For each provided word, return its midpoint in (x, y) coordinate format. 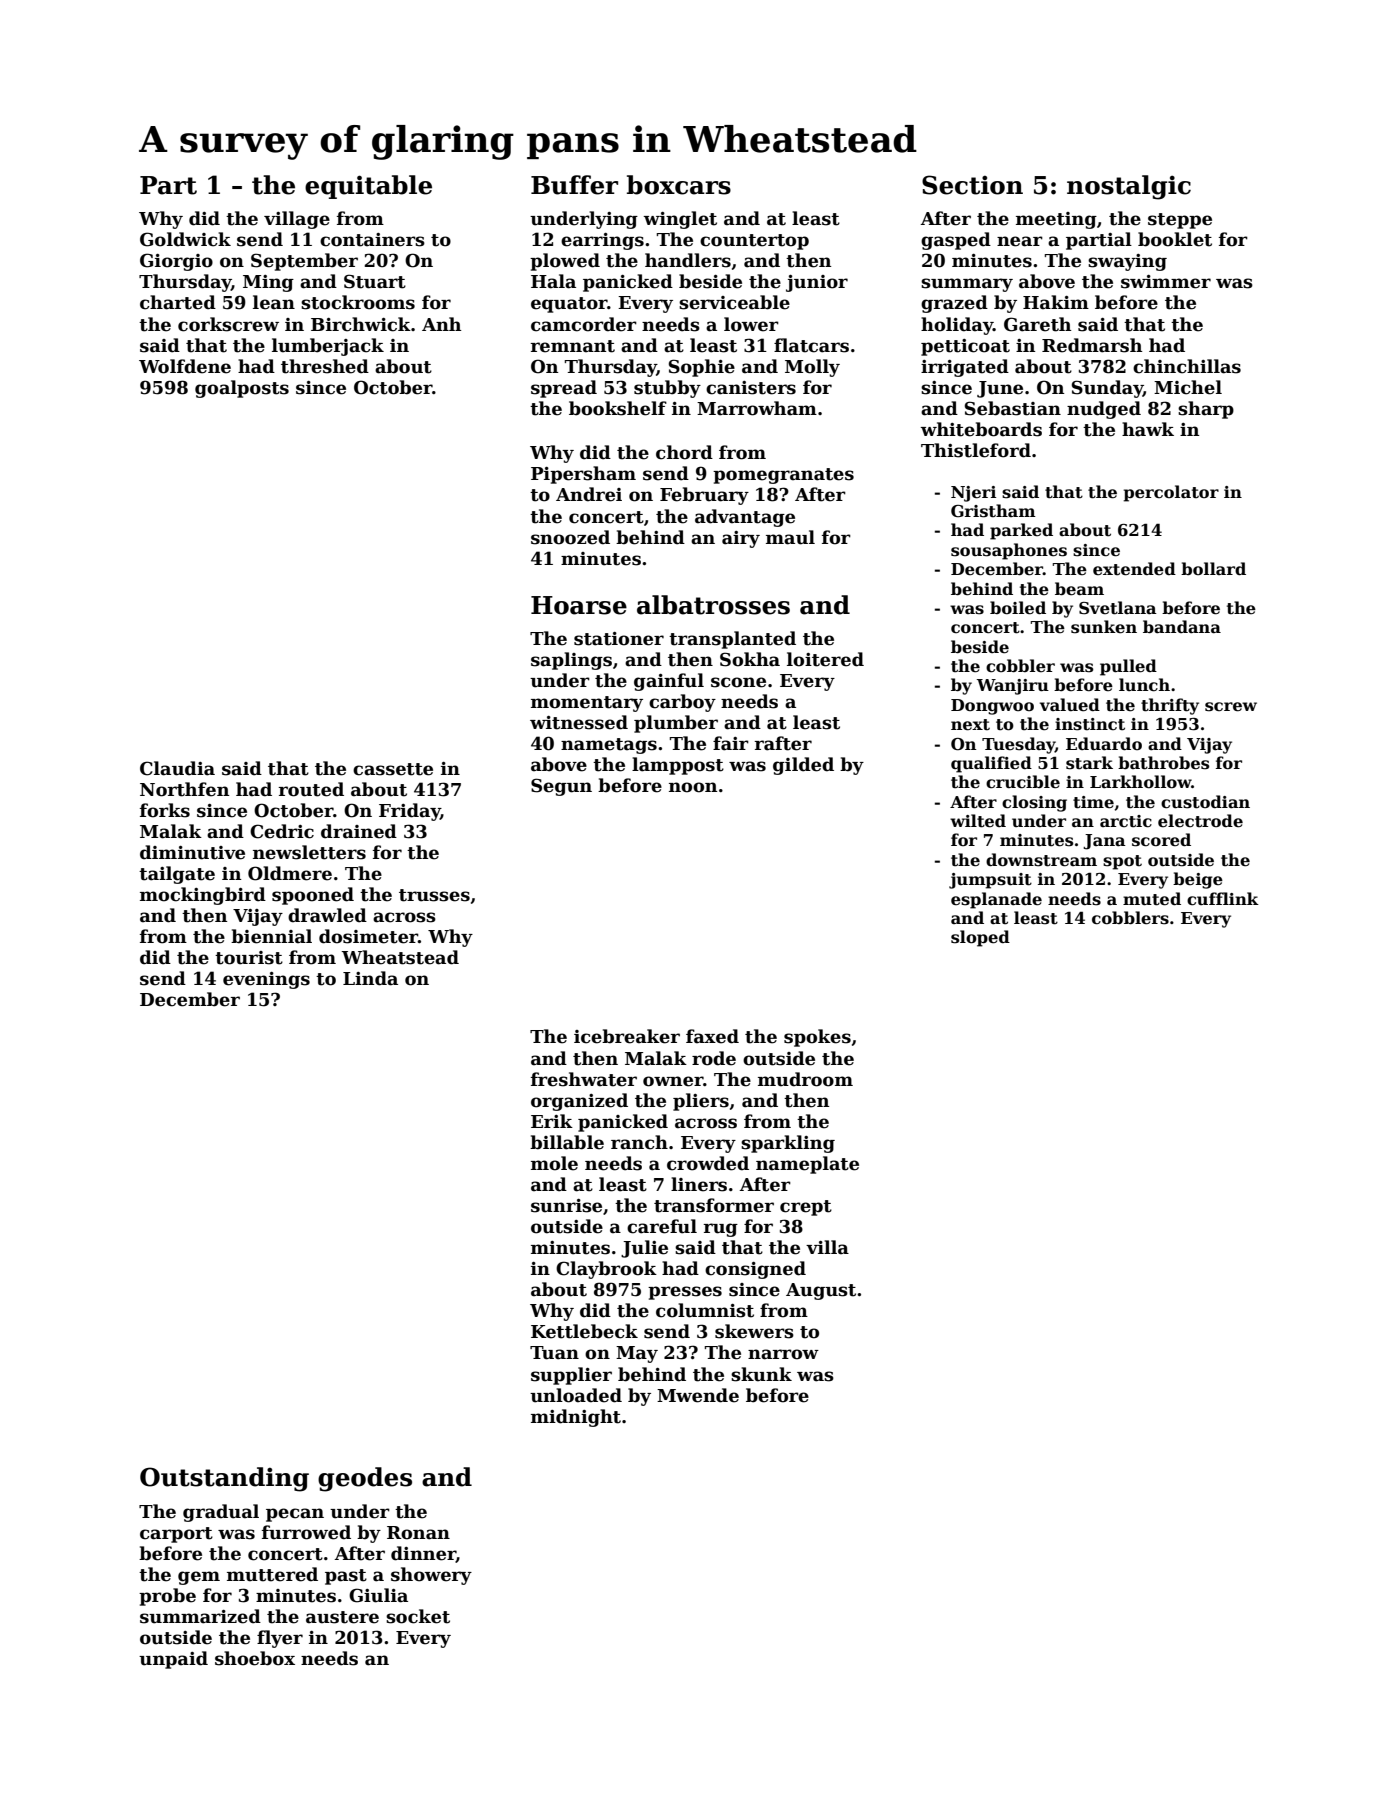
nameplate (807, 1165)
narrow (783, 1354)
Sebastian (1013, 408)
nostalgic (1129, 187)
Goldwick (185, 239)
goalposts (242, 389)
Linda (370, 978)
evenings (266, 980)
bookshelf (618, 408)
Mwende (698, 1395)
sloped (980, 938)
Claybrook (606, 1270)
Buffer (574, 185)
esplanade (996, 900)
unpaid (173, 1660)
